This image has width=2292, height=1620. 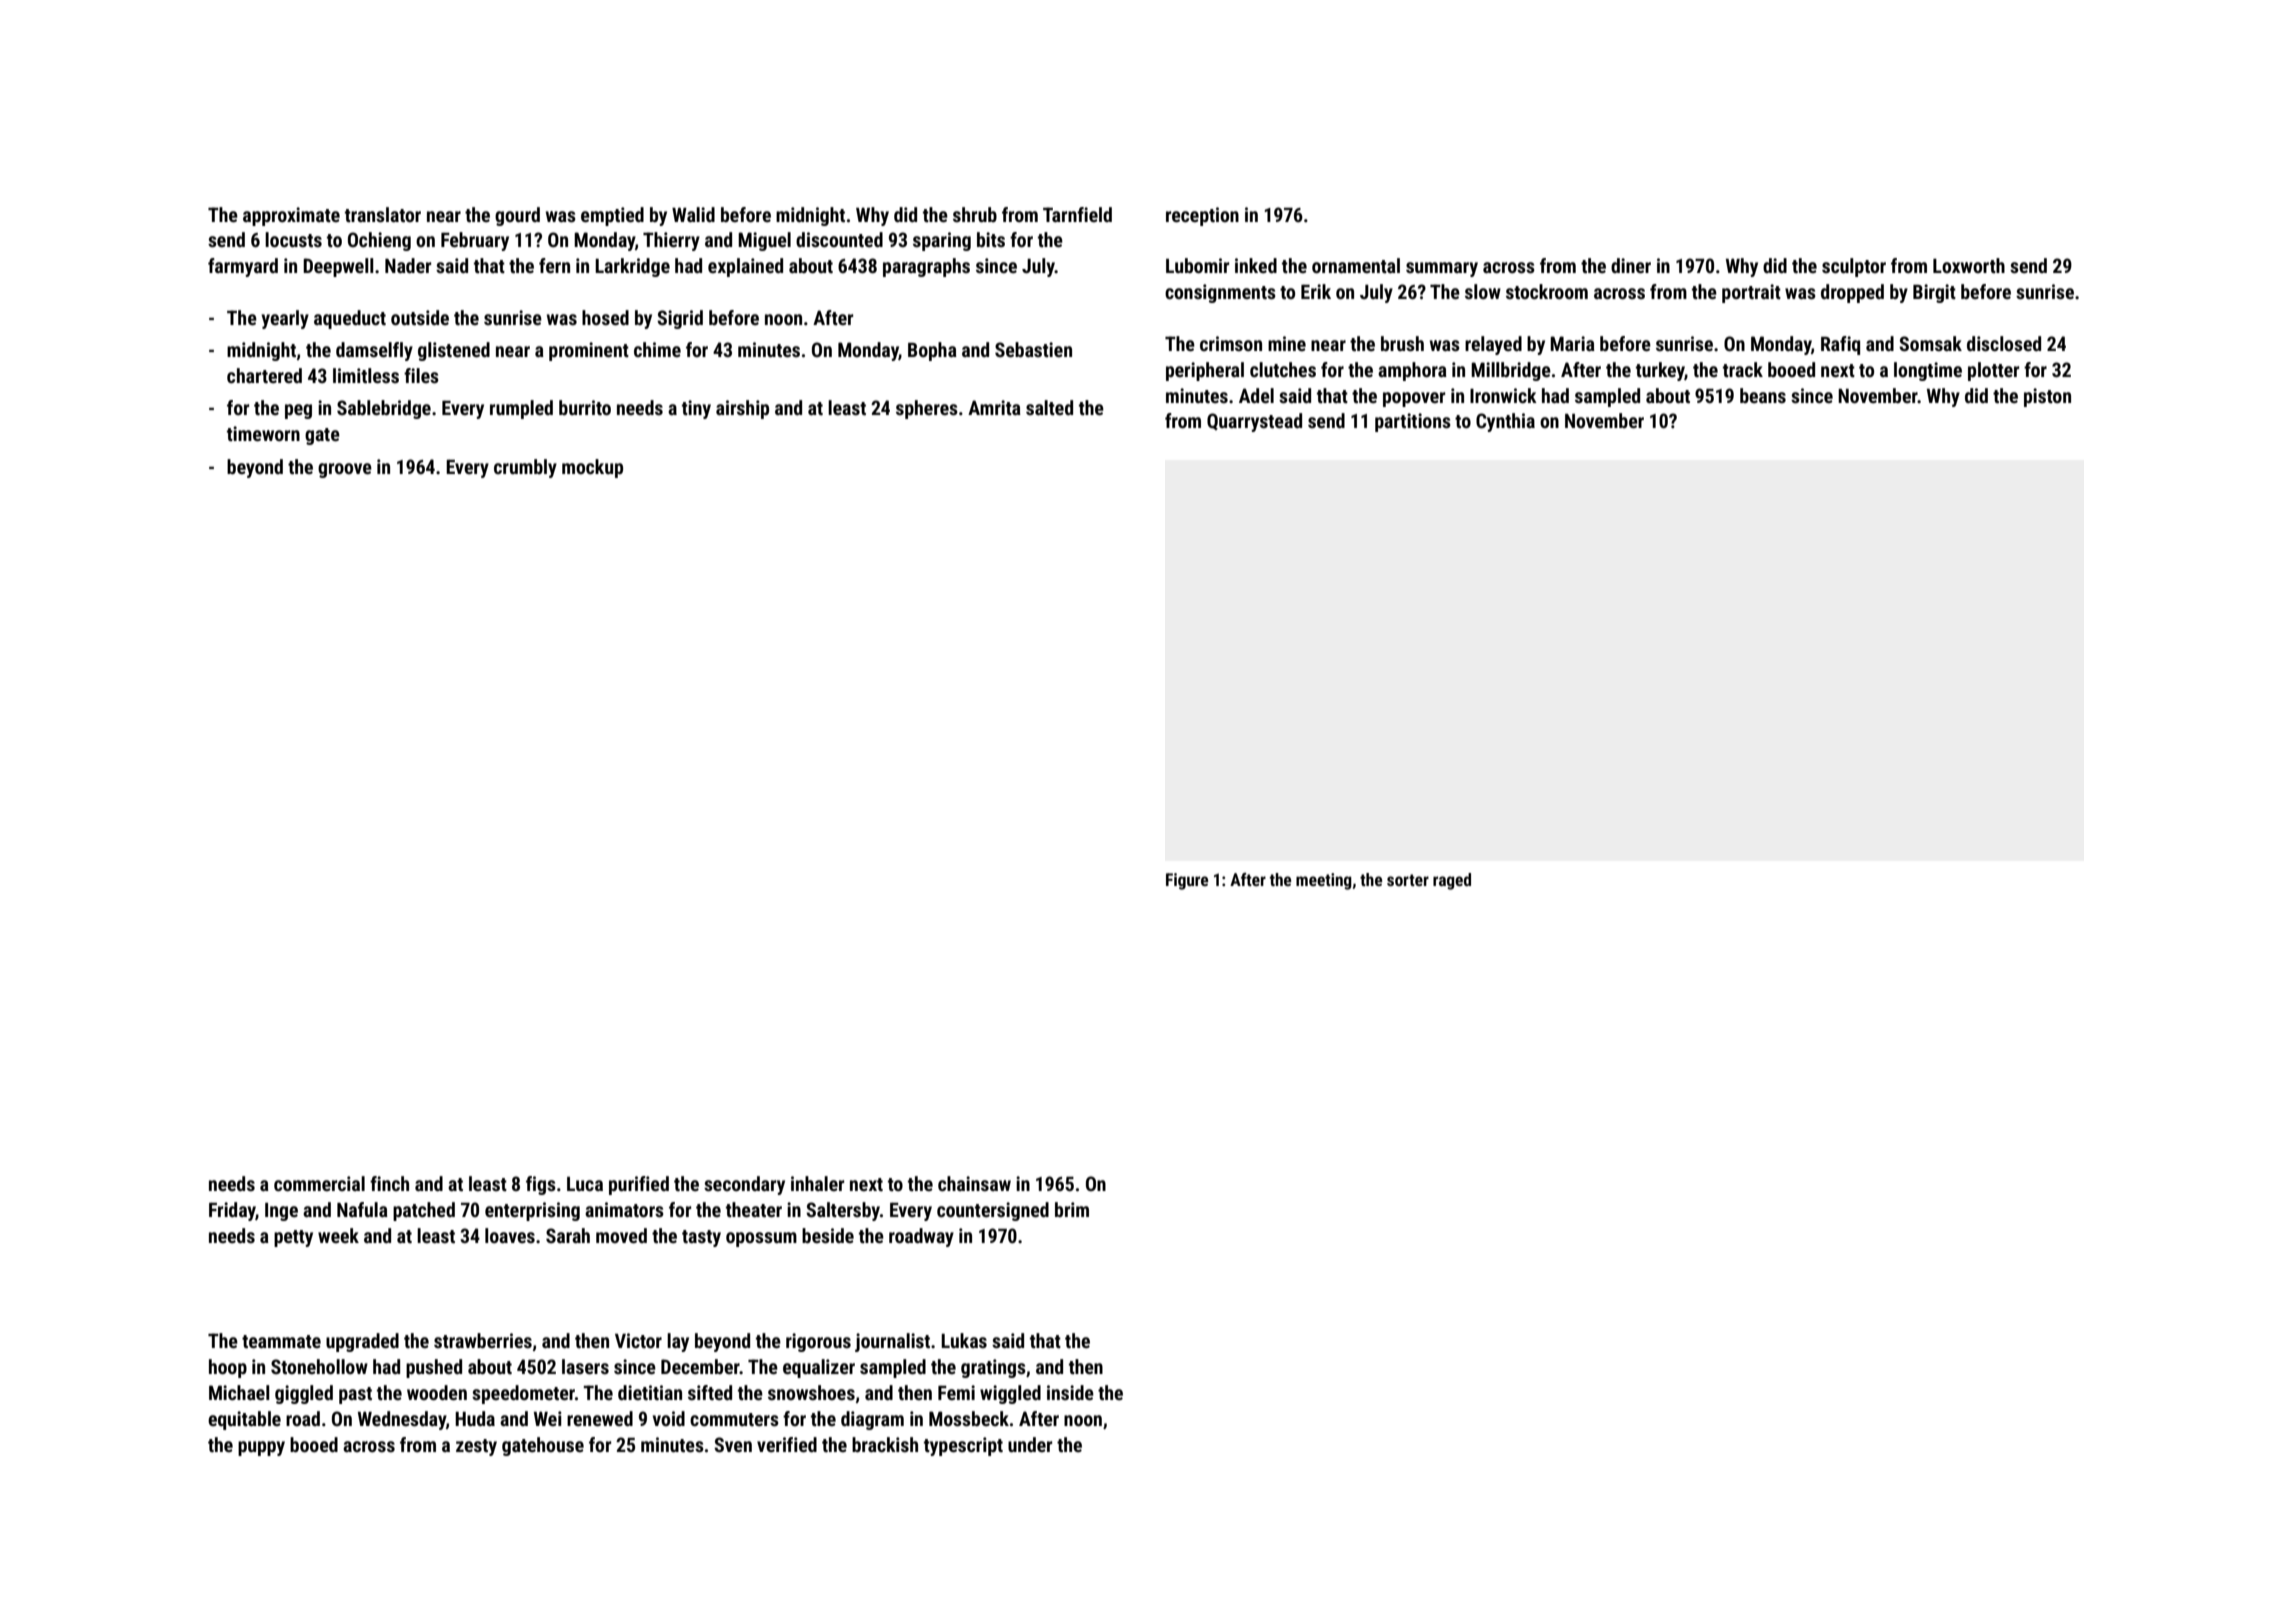 What do you see at coordinates (1070, 1392) in the image?
I see `inside` at bounding box center [1070, 1392].
